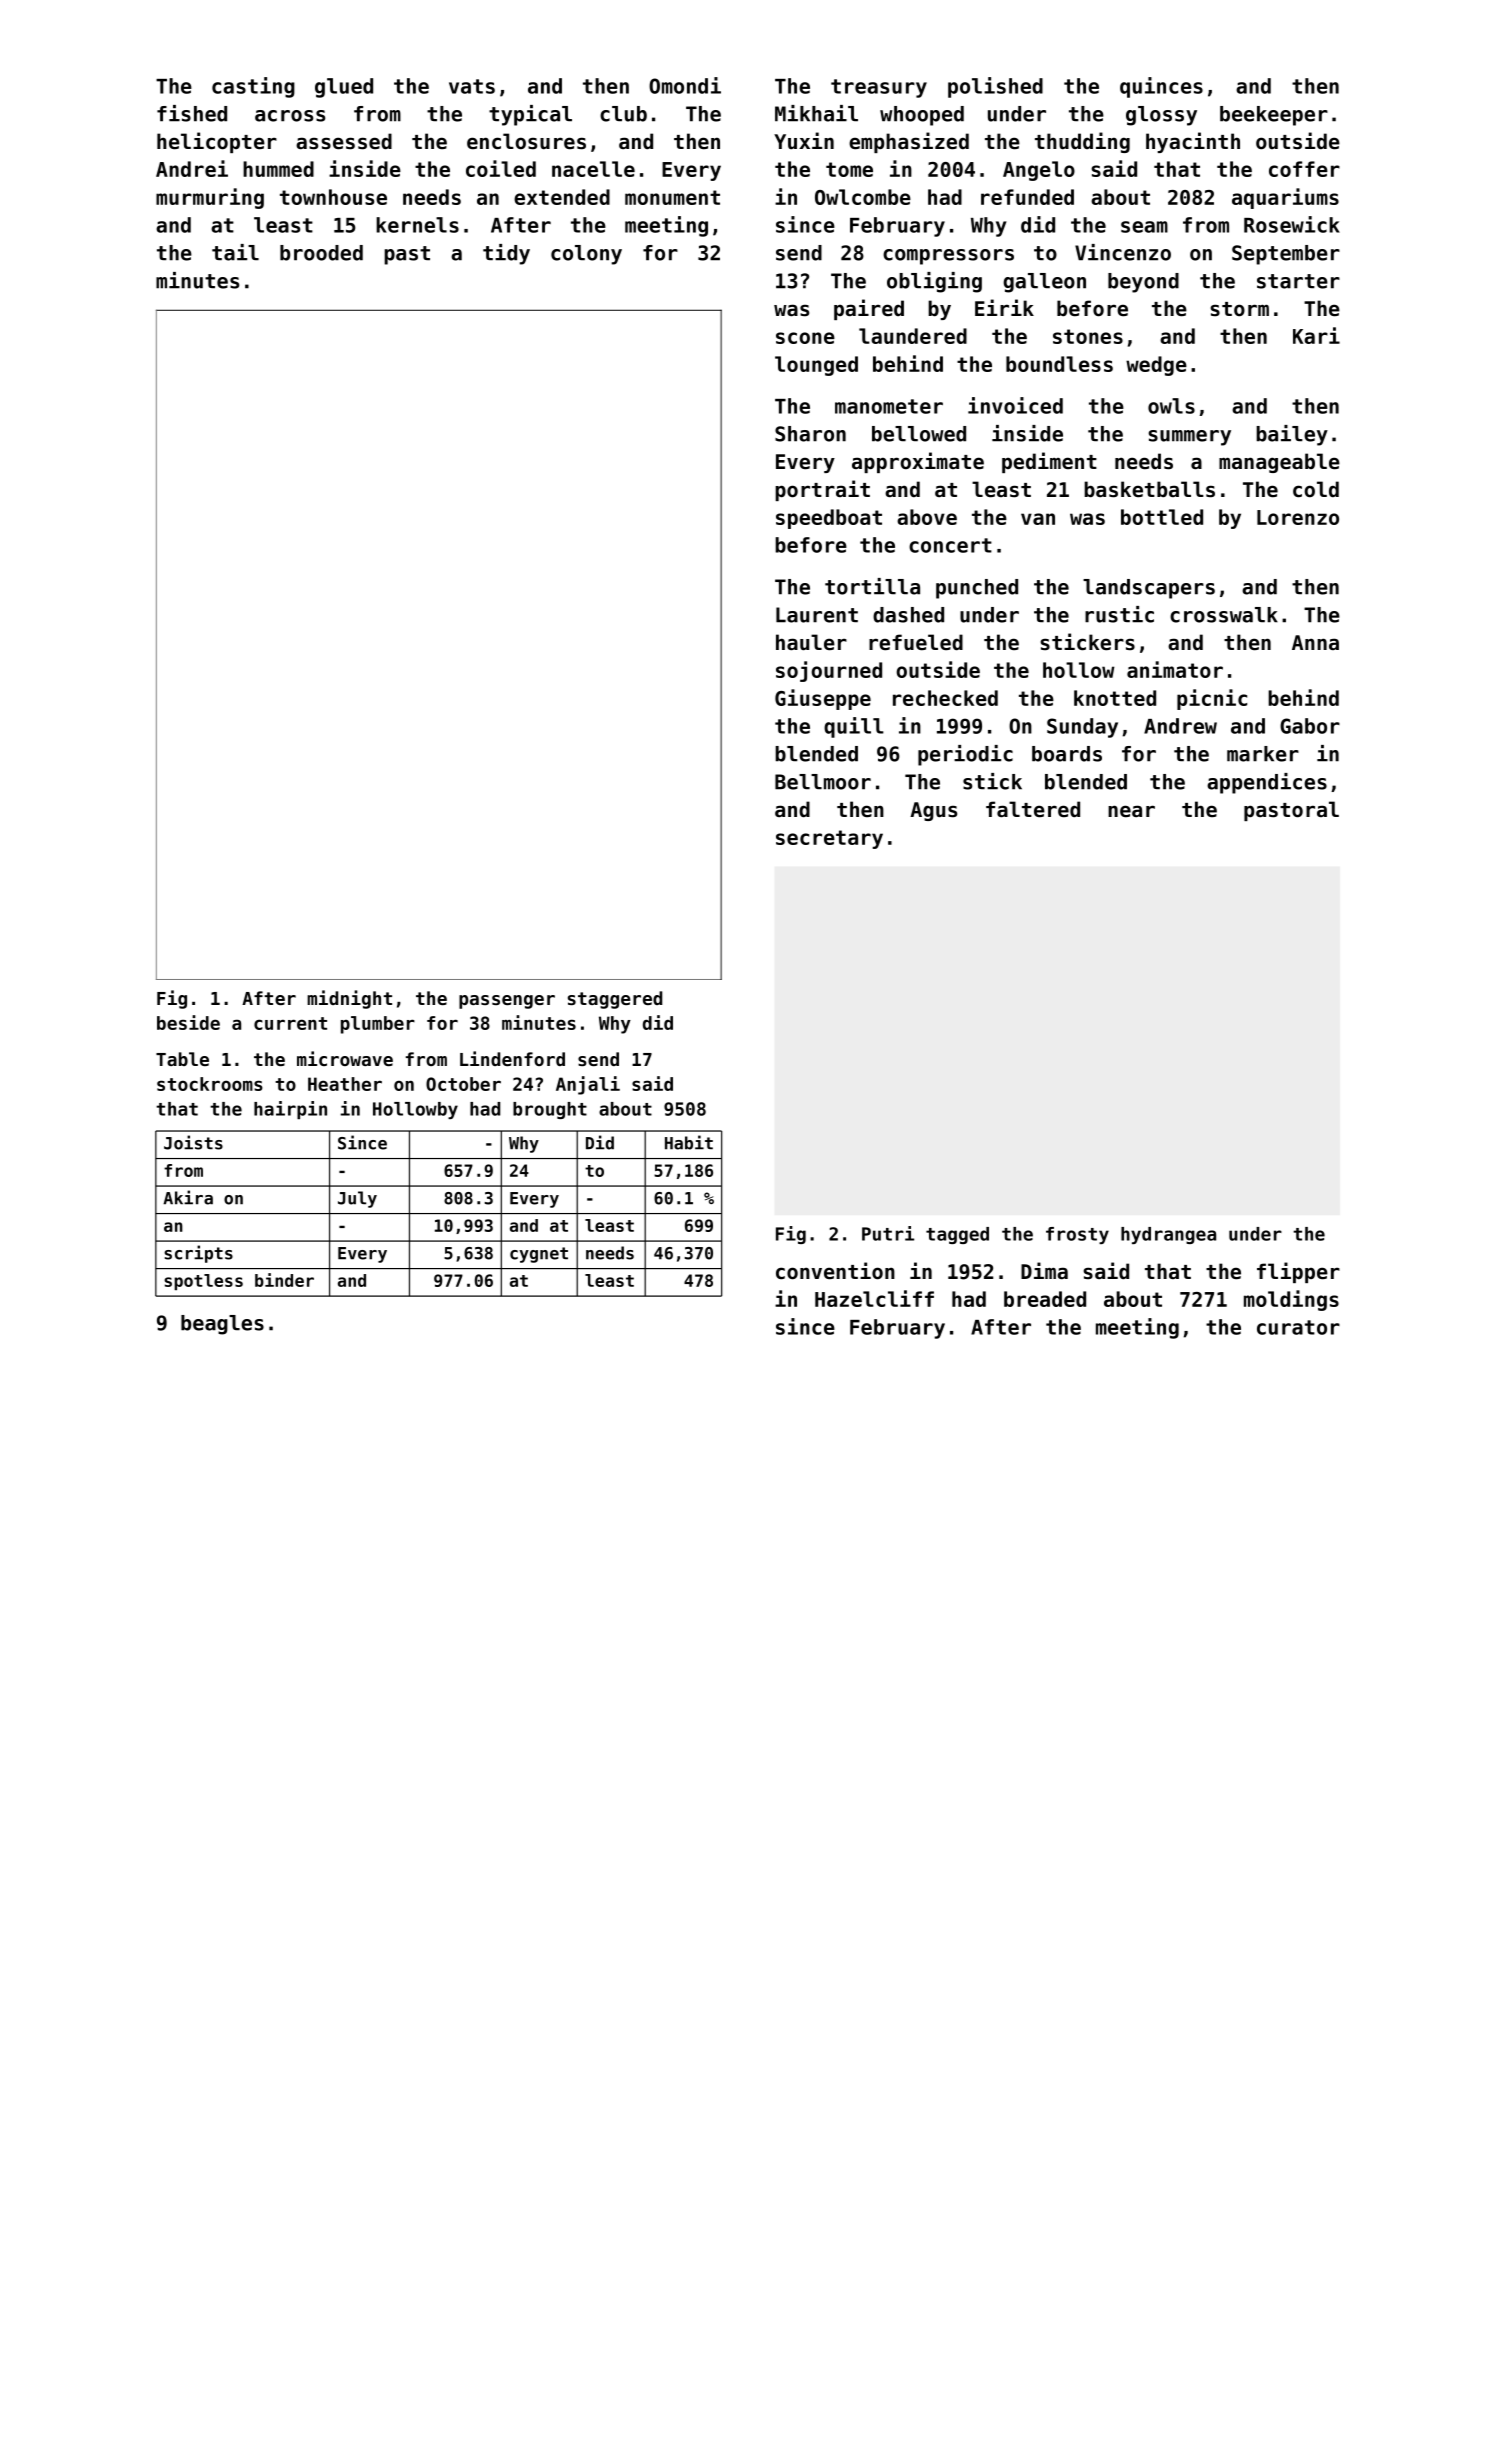  Describe the element at coordinates (689, 1142) in the screenshot. I see `Habit` at that location.
